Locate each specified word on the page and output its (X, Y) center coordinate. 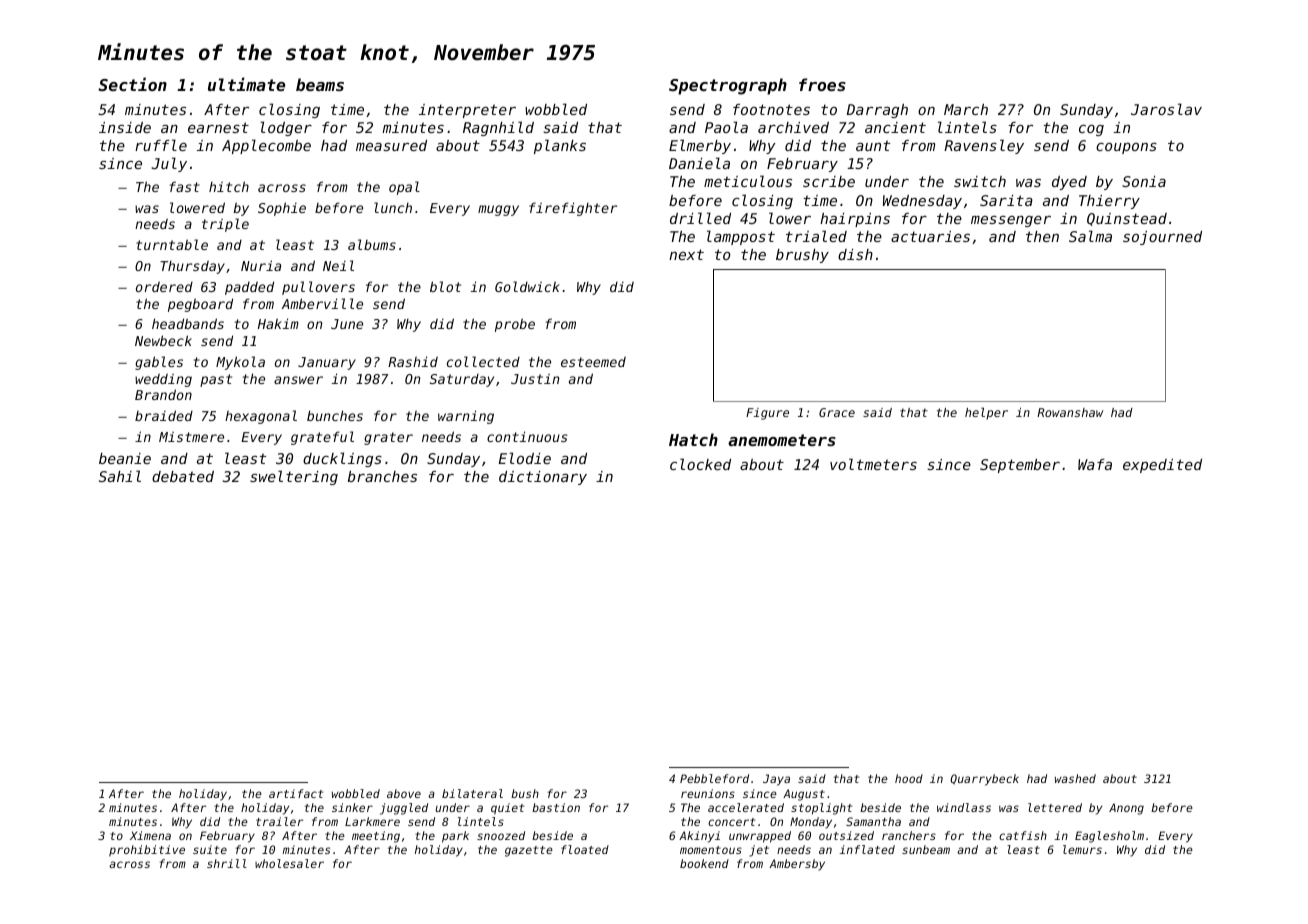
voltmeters (873, 464)
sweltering (294, 477)
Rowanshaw (1070, 412)
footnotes (771, 109)
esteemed (593, 362)
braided (164, 415)
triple (225, 225)
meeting (376, 837)
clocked (700, 464)
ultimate (246, 84)
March (966, 109)
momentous (711, 850)
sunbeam (926, 849)
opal (404, 188)
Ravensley (984, 146)
